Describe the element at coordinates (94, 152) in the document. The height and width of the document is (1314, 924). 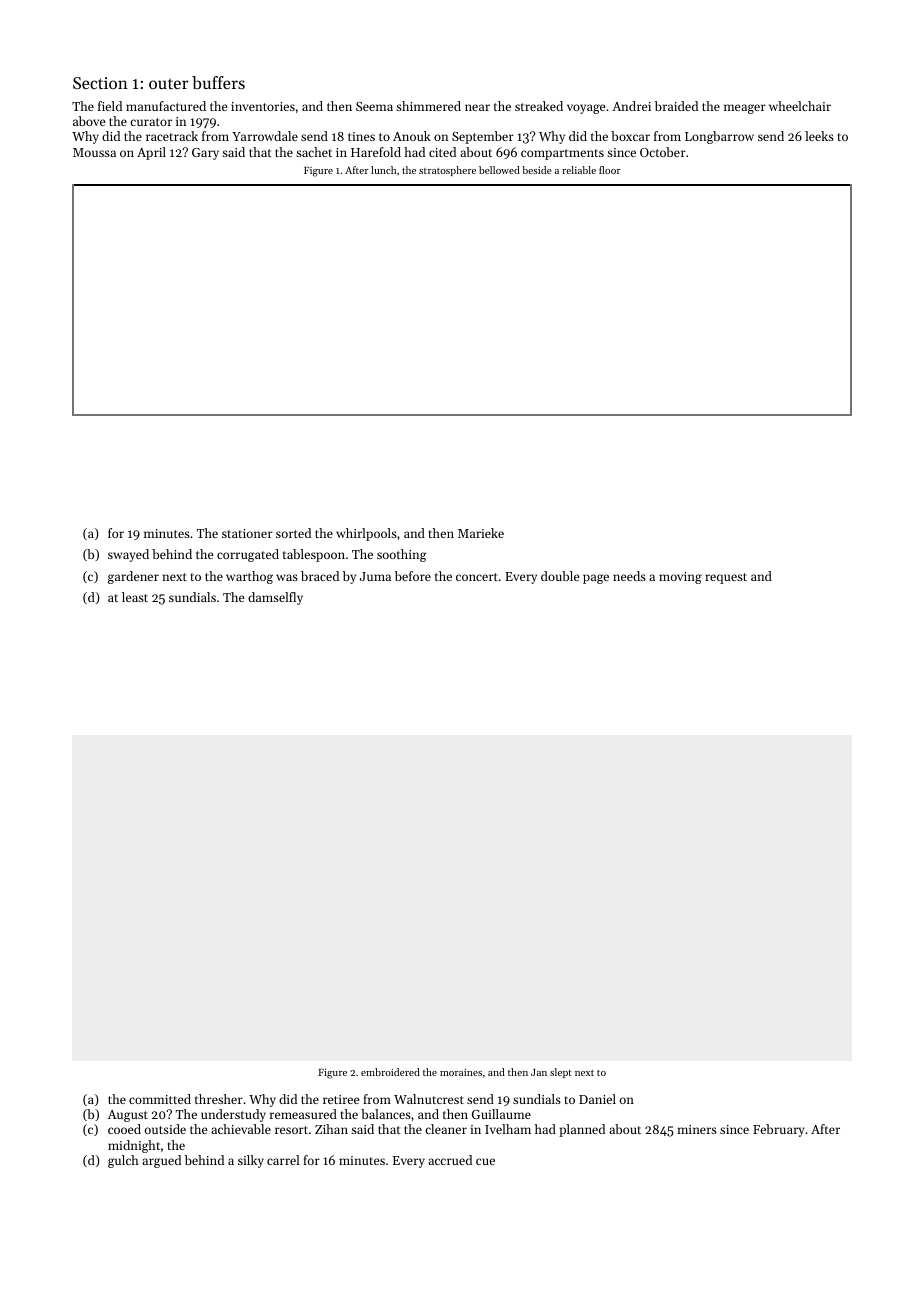
I see `Moussa` at that location.
